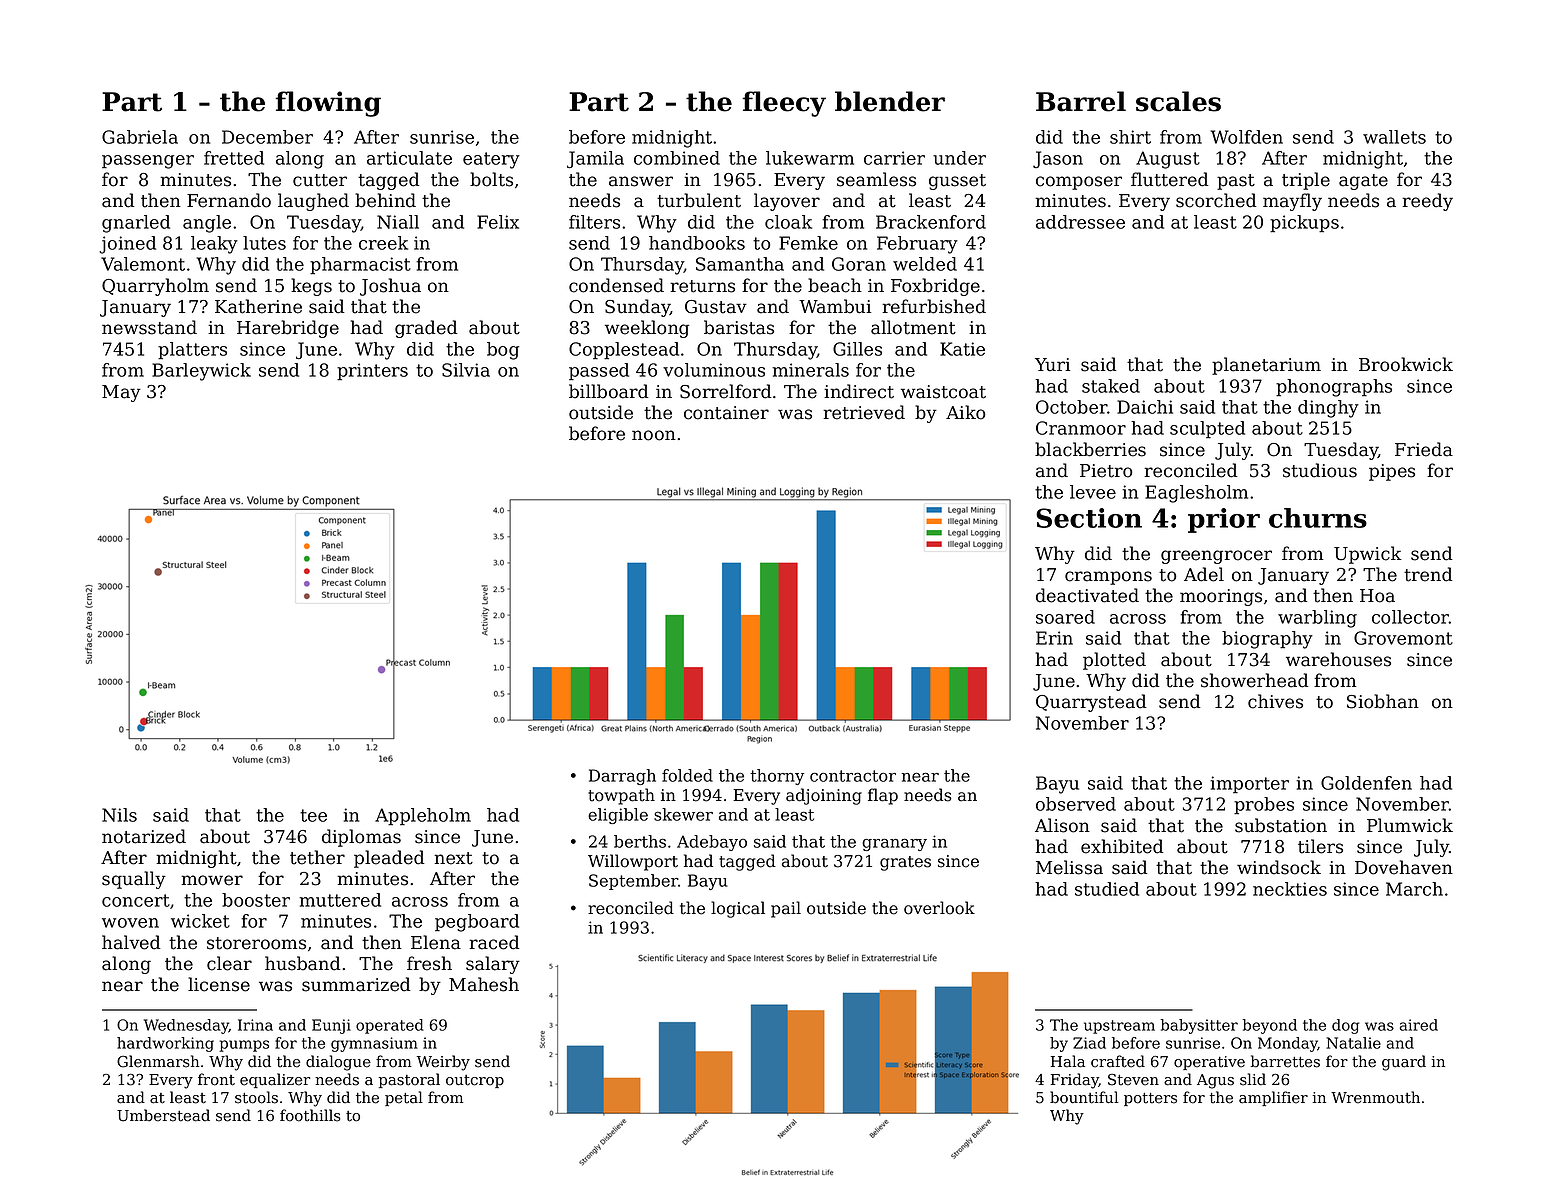 Image resolution: width=1555 pixels, height=1201 pixels. I want to click on flap, so click(883, 796).
